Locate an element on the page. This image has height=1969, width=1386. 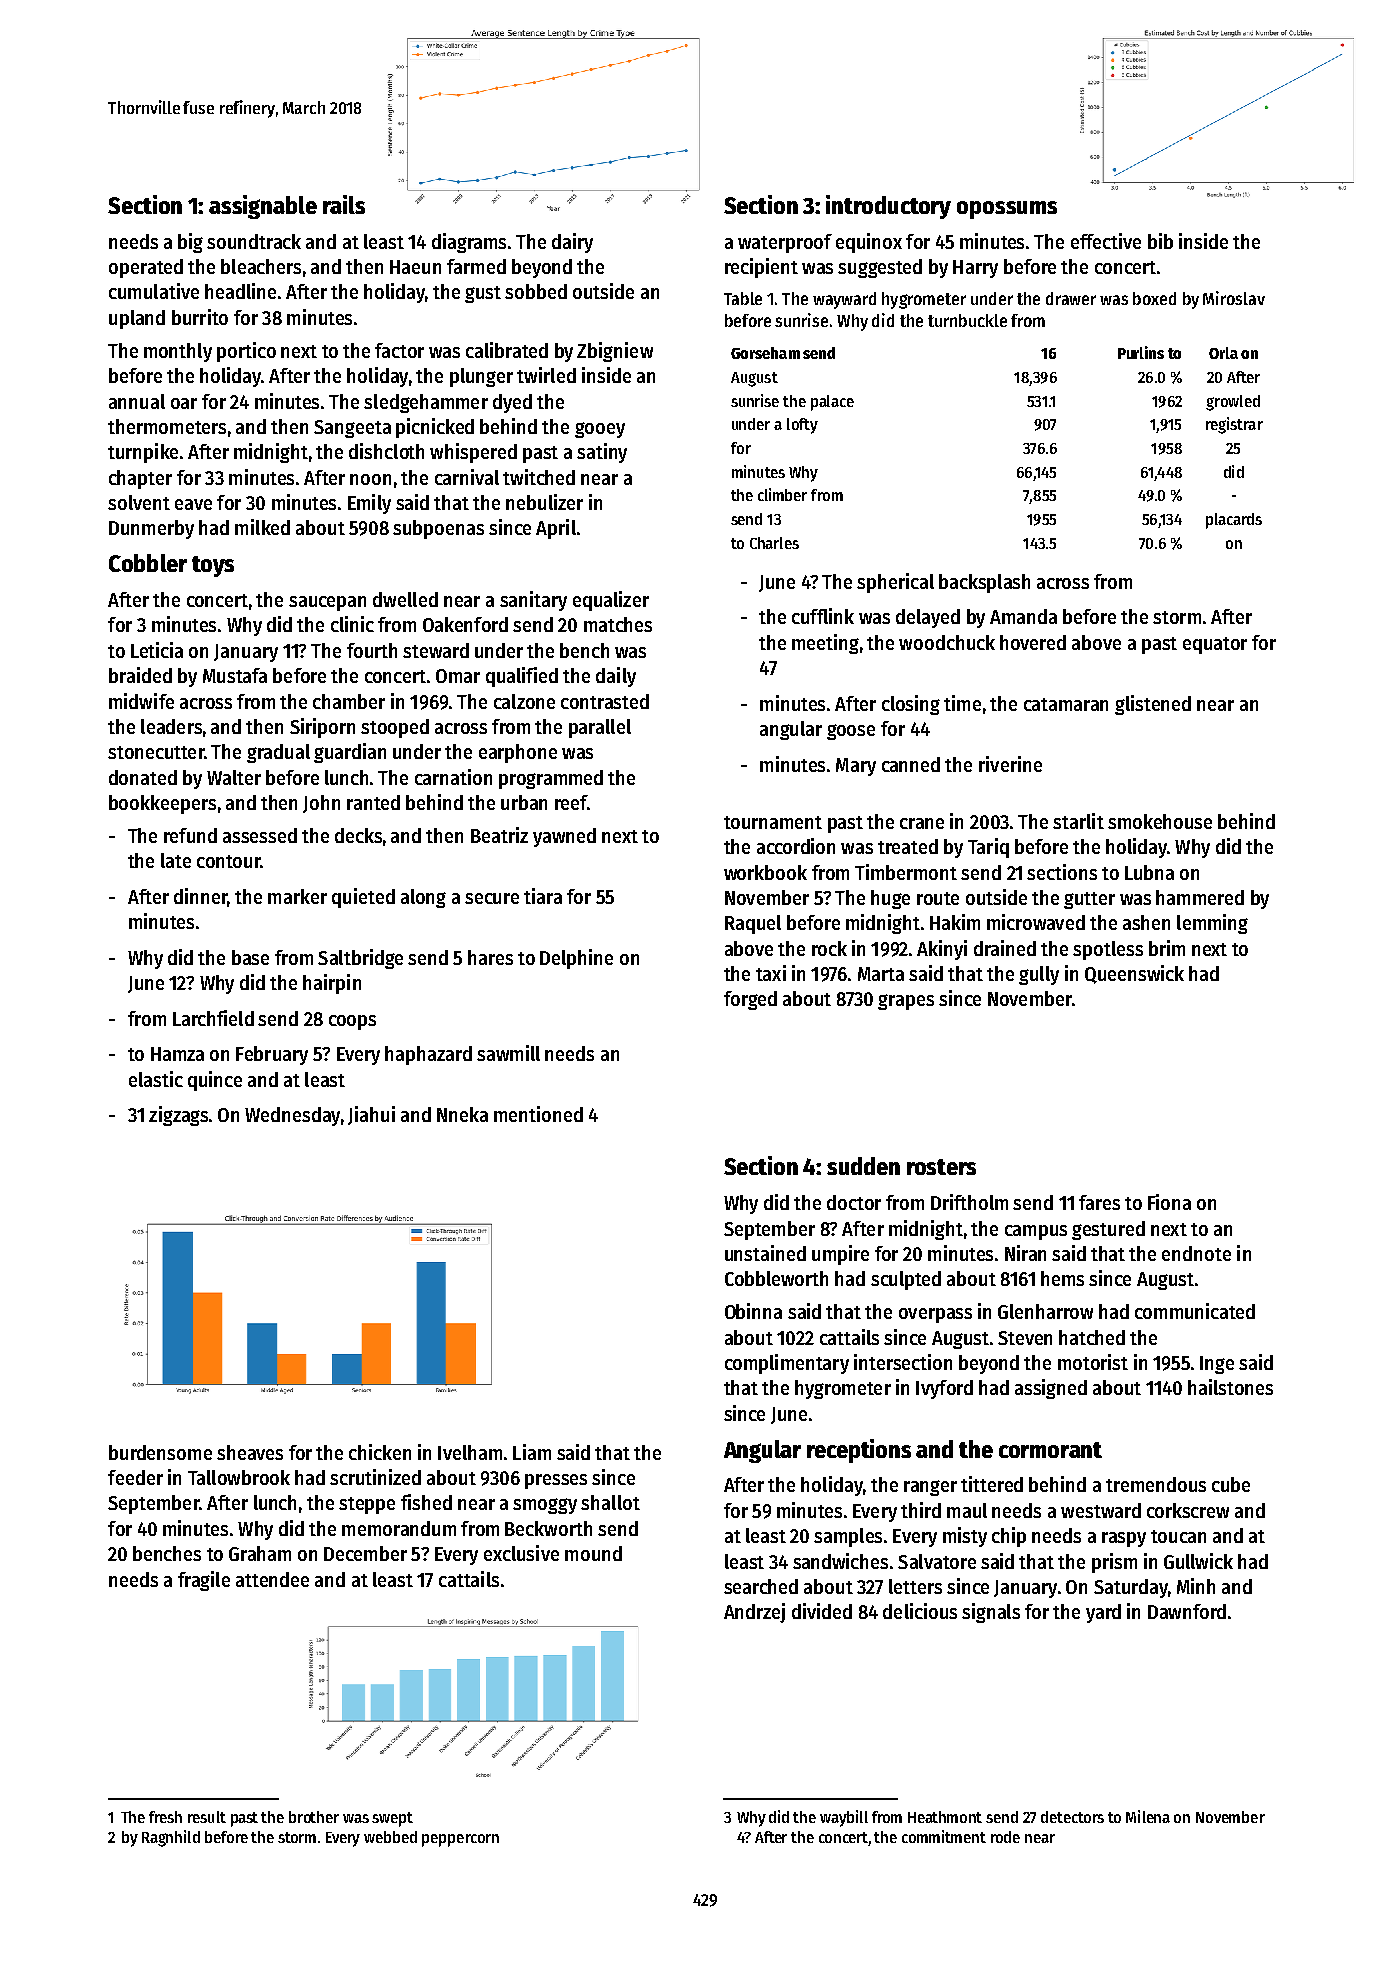
scrutinized is located at coordinates (375, 1477).
